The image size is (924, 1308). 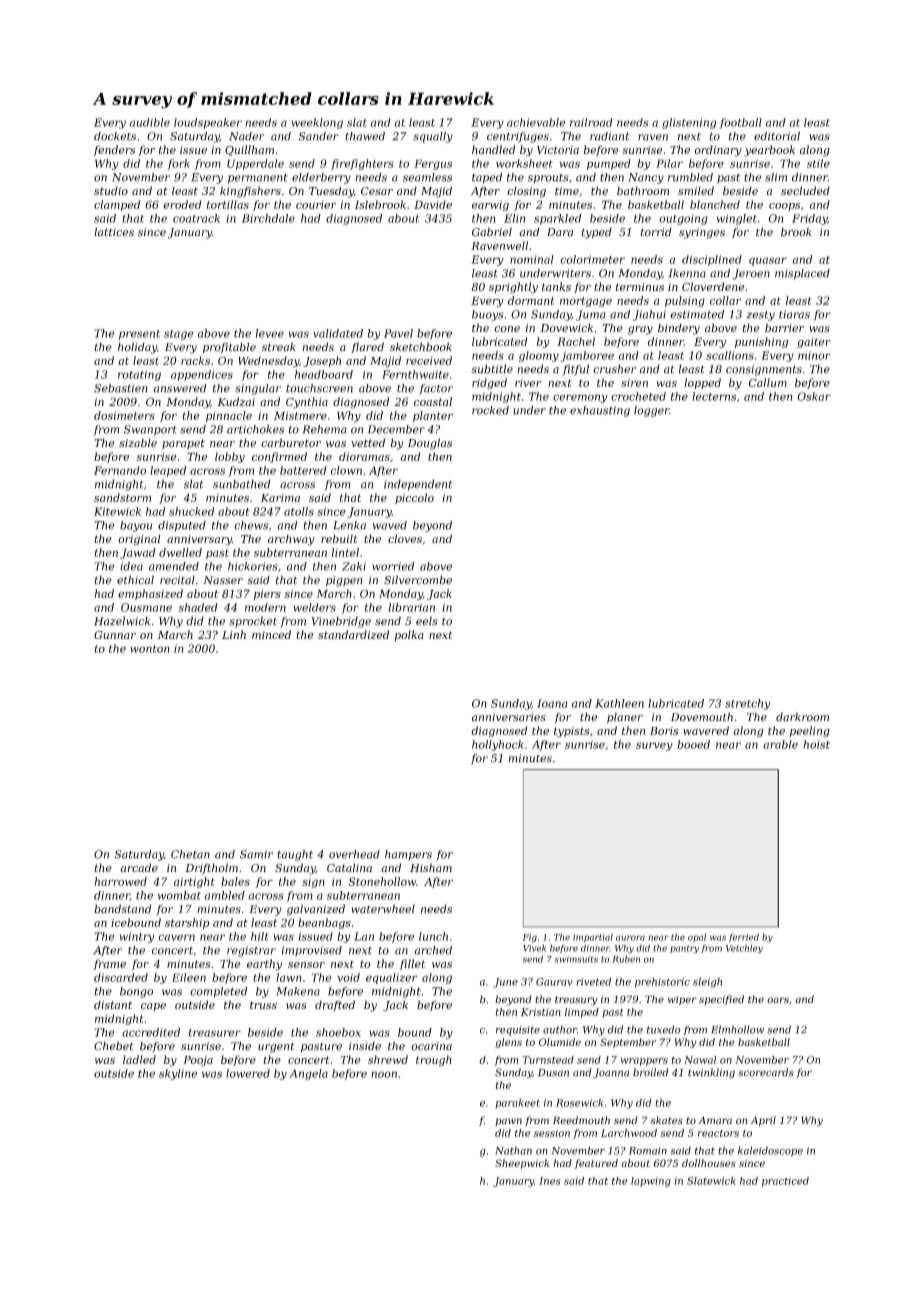 What do you see at coordinates (433, 204) in the screenshot?
I see `Davide` at bounding box center [433, 204].
